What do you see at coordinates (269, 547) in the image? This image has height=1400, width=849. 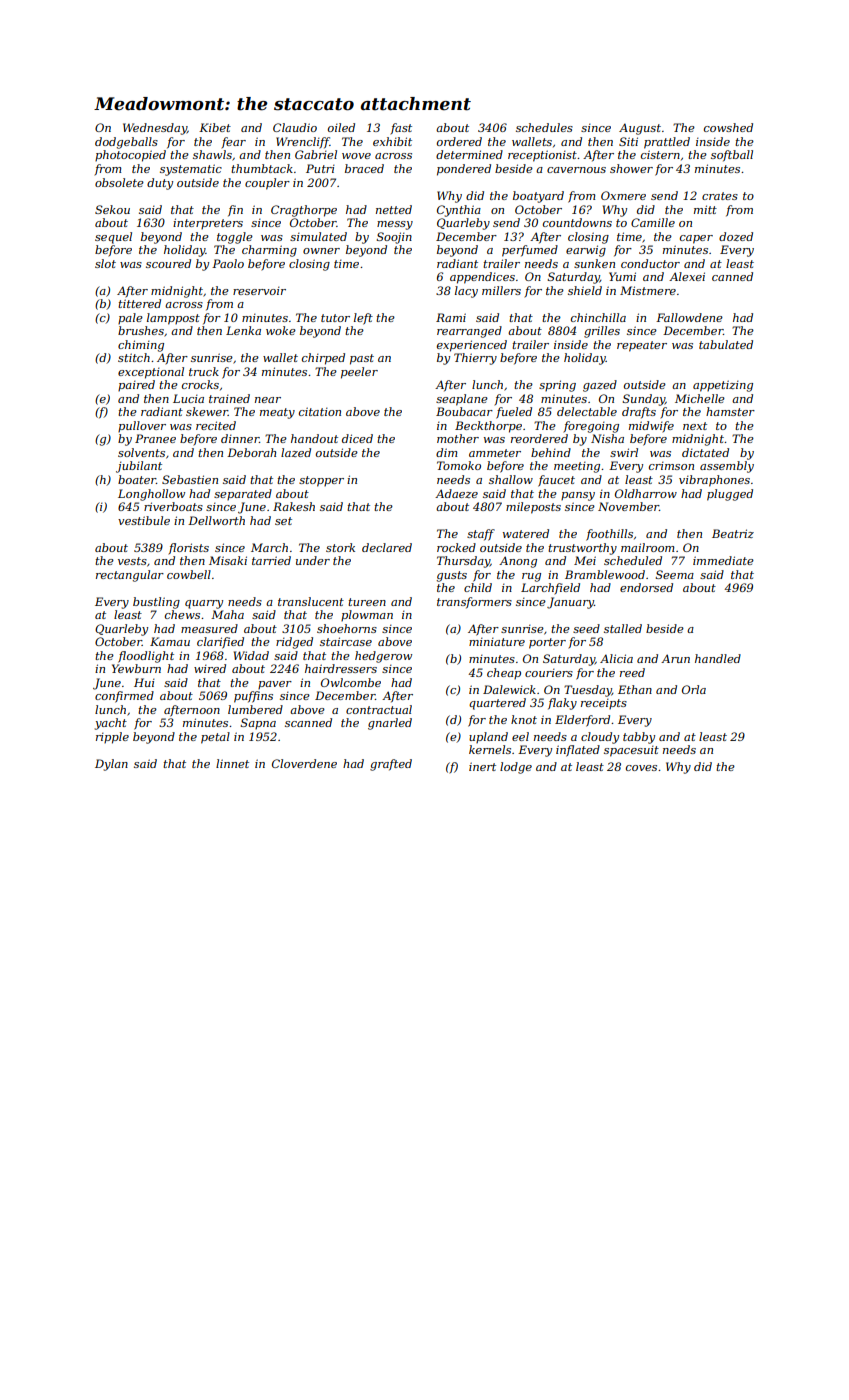 I see `March` at bounding box center [269, 547].
